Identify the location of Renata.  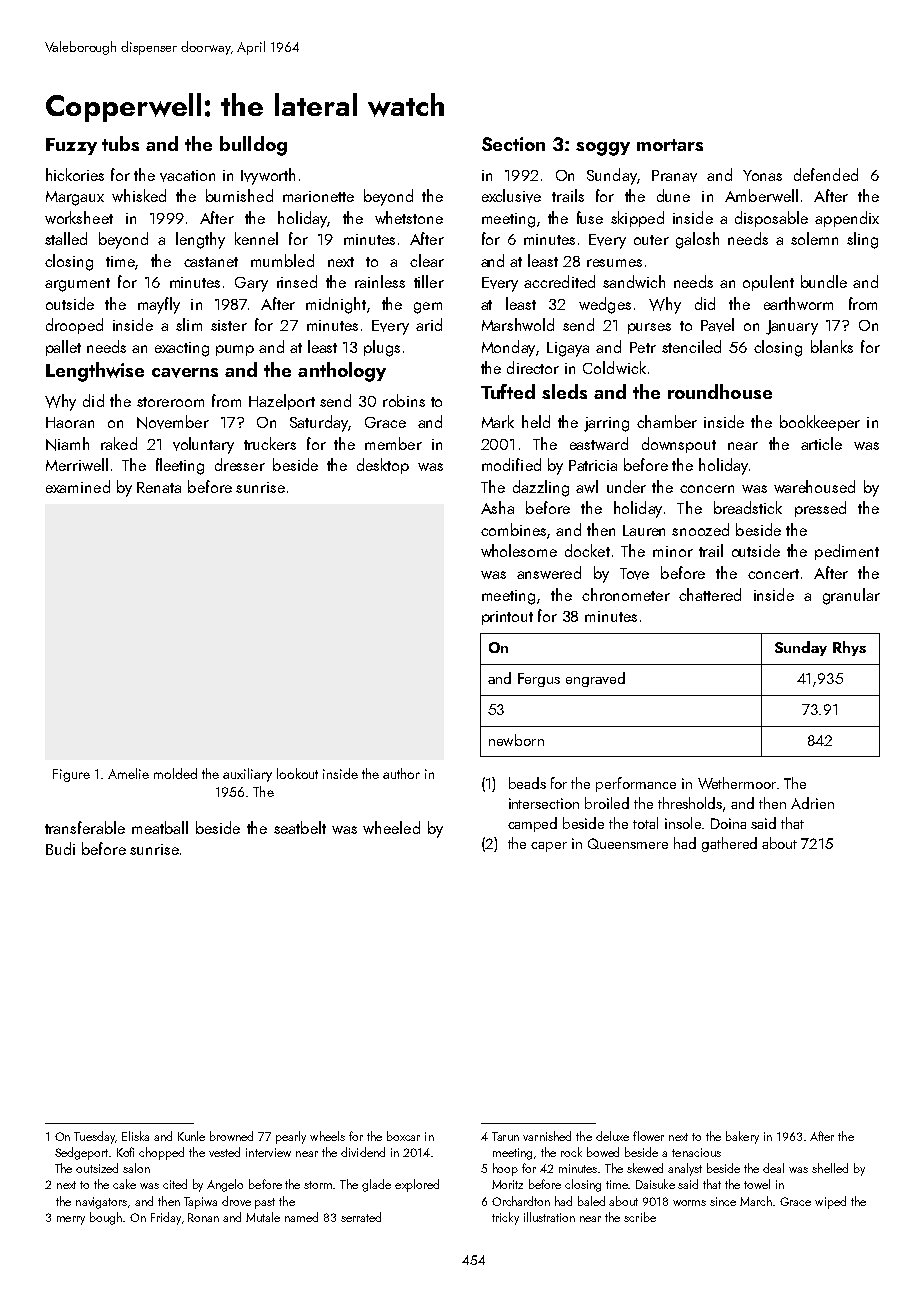
(159, 487).
